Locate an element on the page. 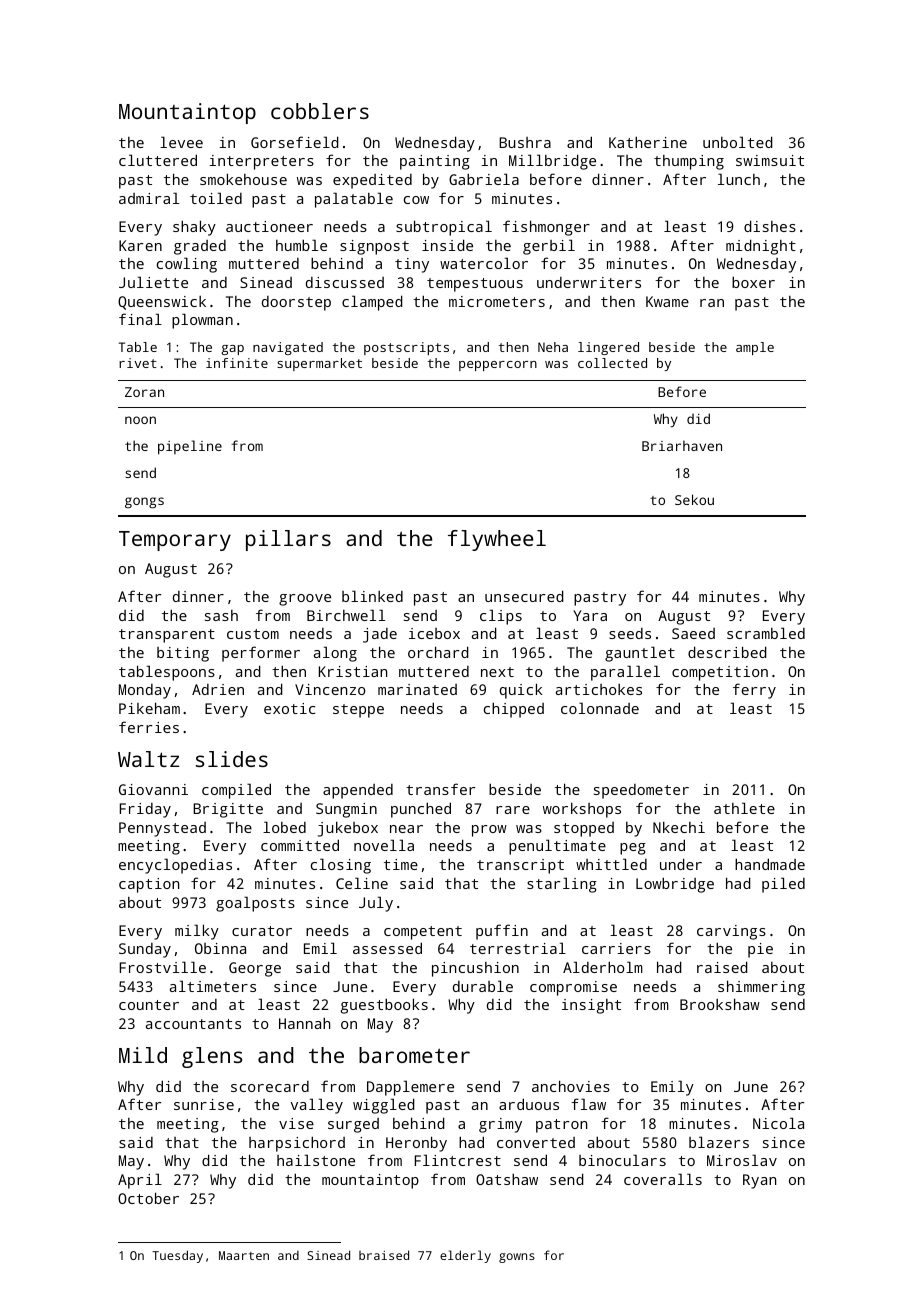 This document has width=924, height=1314. Maarten is located at coordinates (244, 1255).
